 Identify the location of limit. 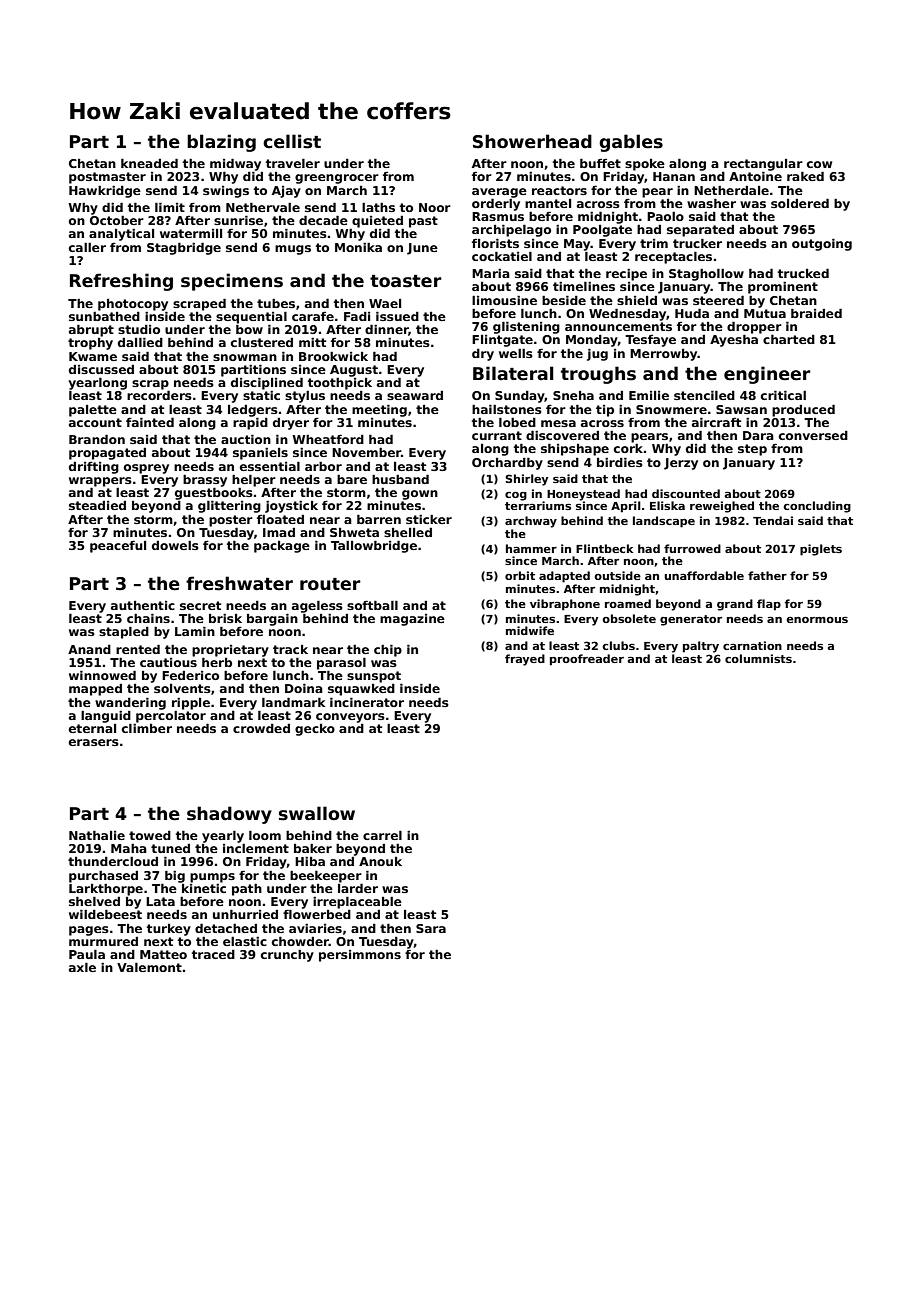
(170, 207).
